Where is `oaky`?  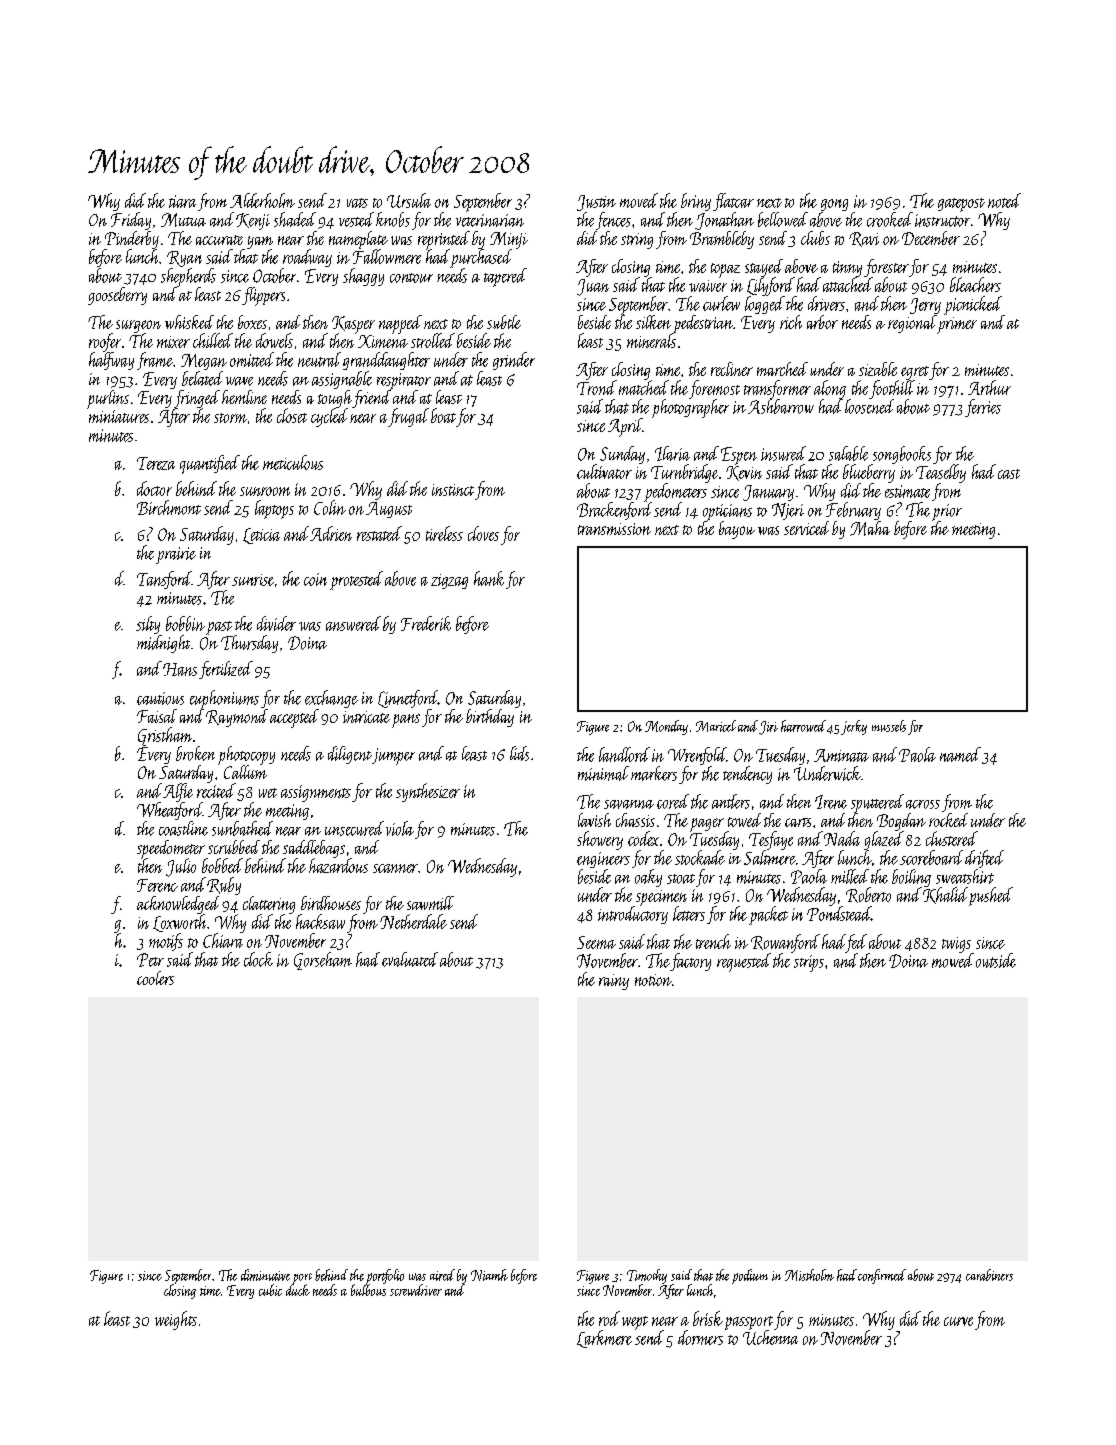
oaky is located at coordinates (648, 878).
